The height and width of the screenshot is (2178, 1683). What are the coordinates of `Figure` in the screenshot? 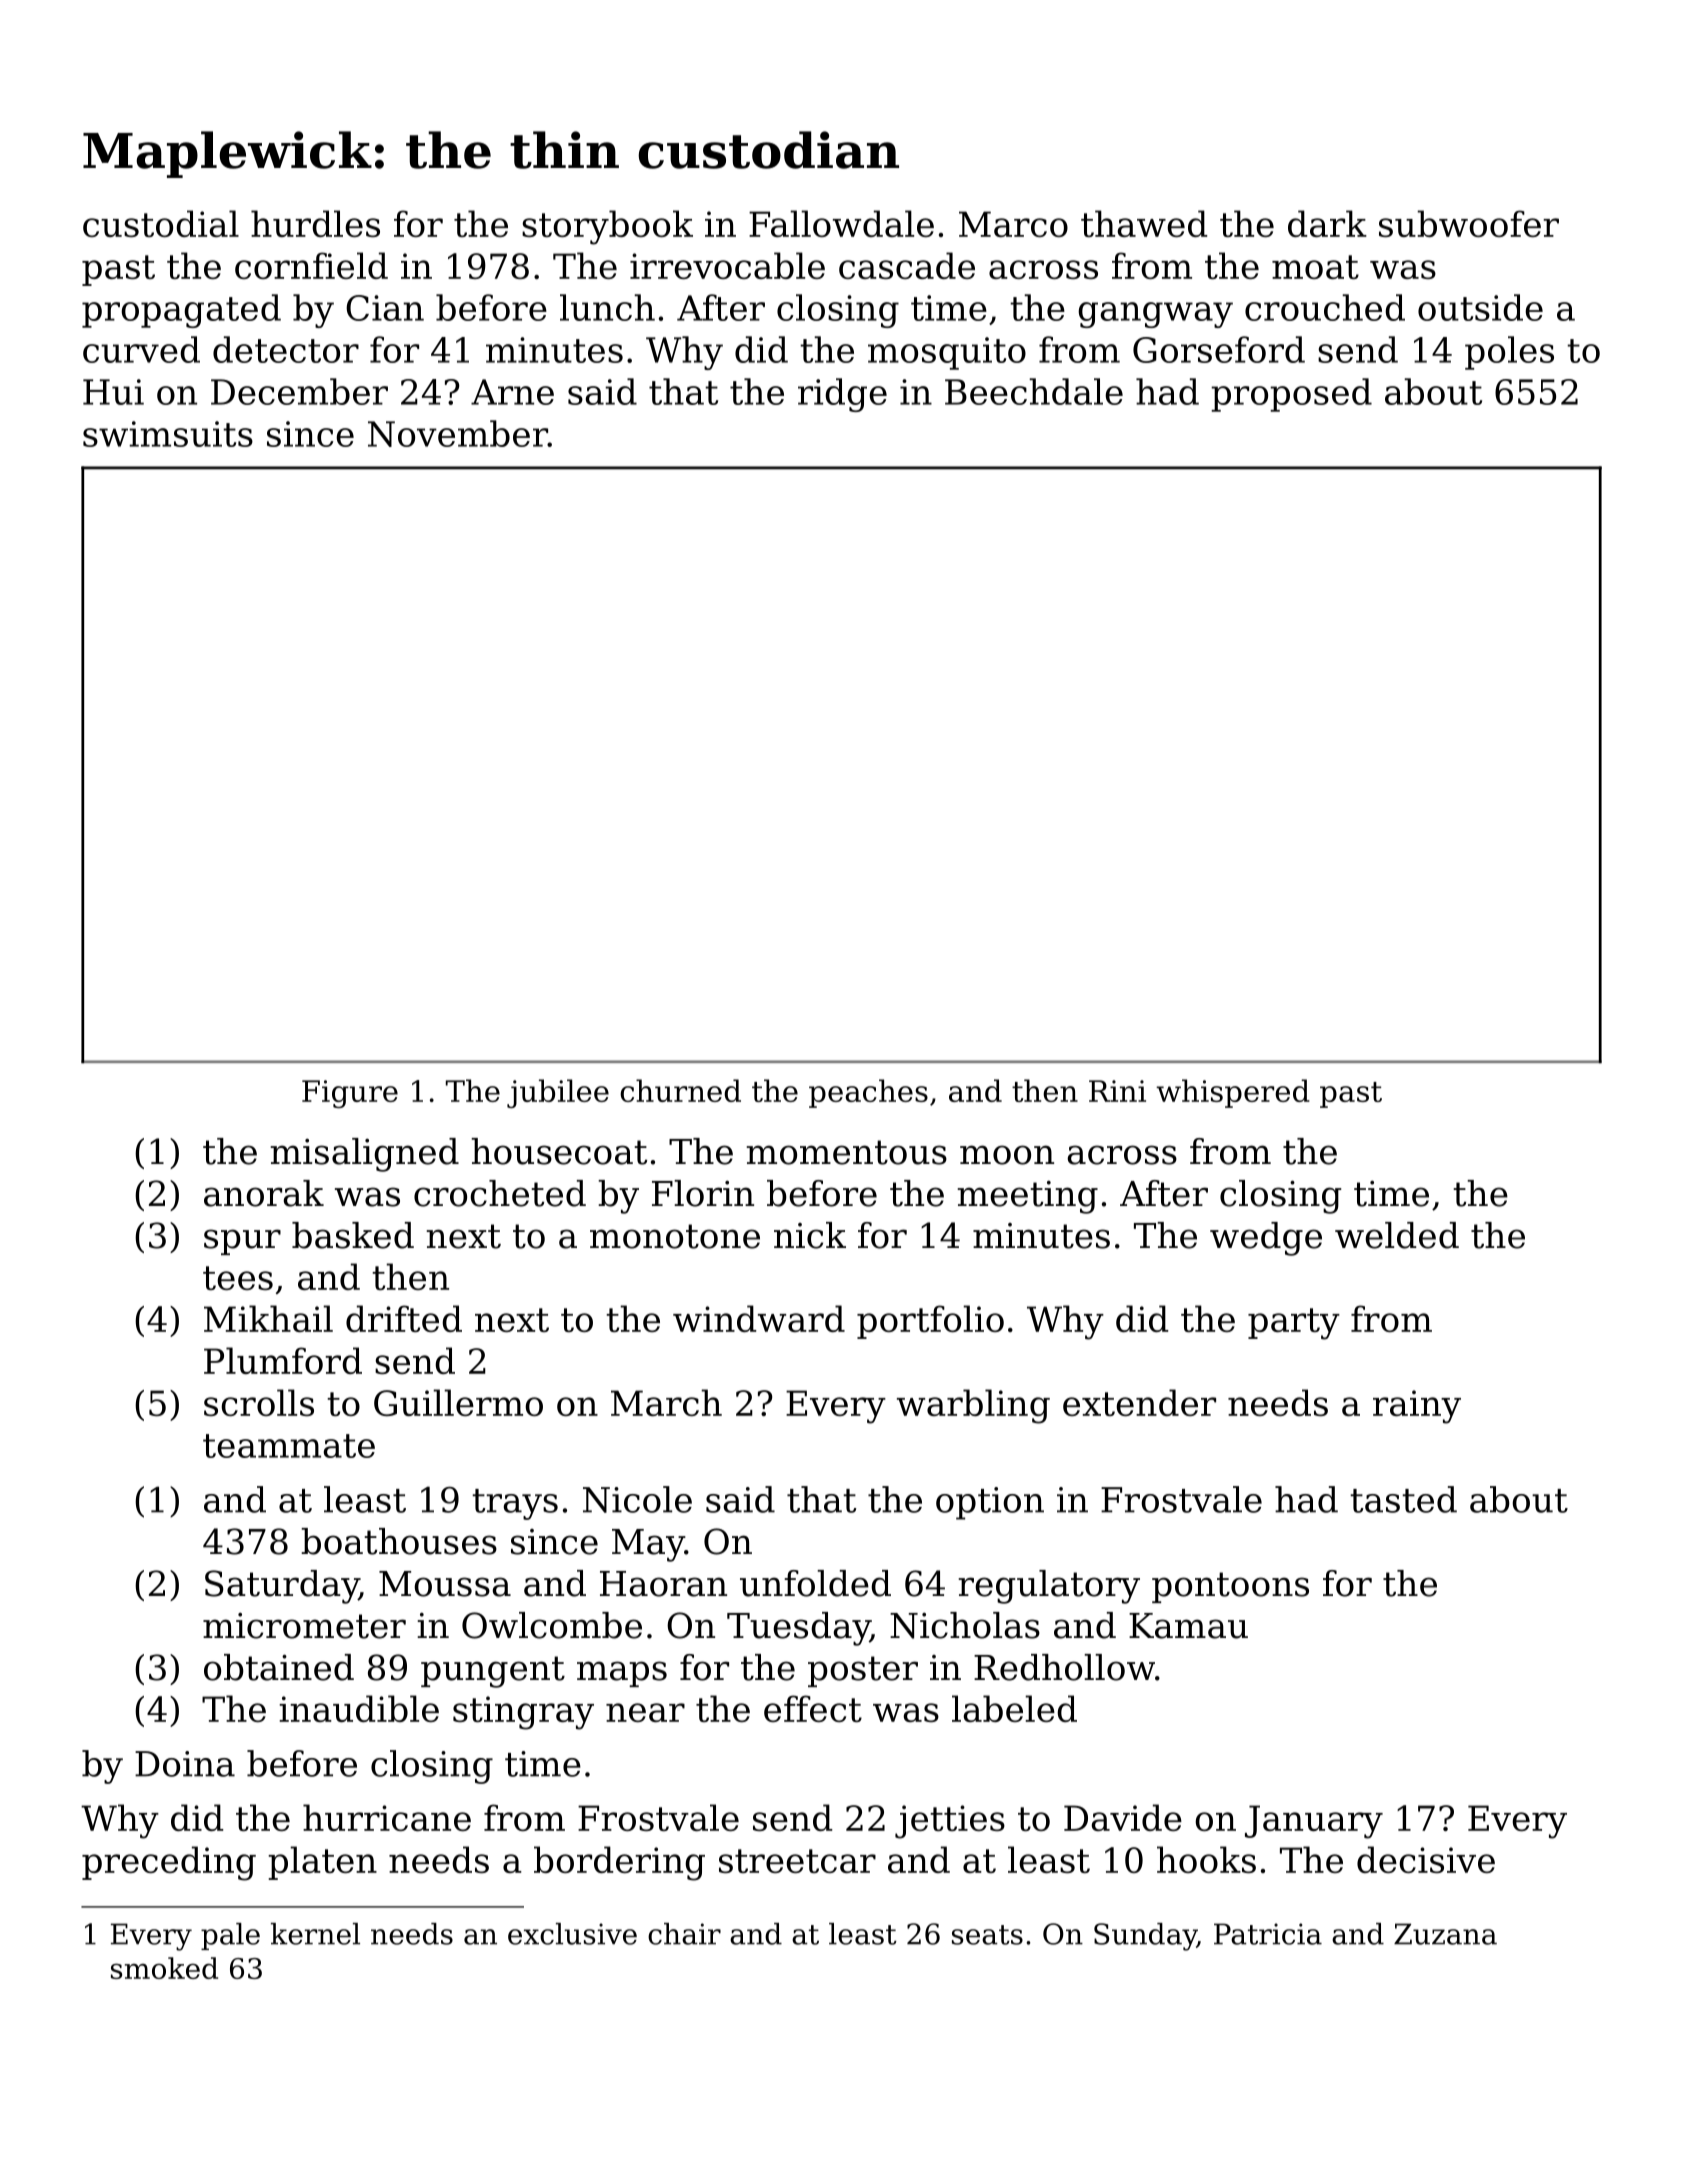 It's located at (350, 1094).
